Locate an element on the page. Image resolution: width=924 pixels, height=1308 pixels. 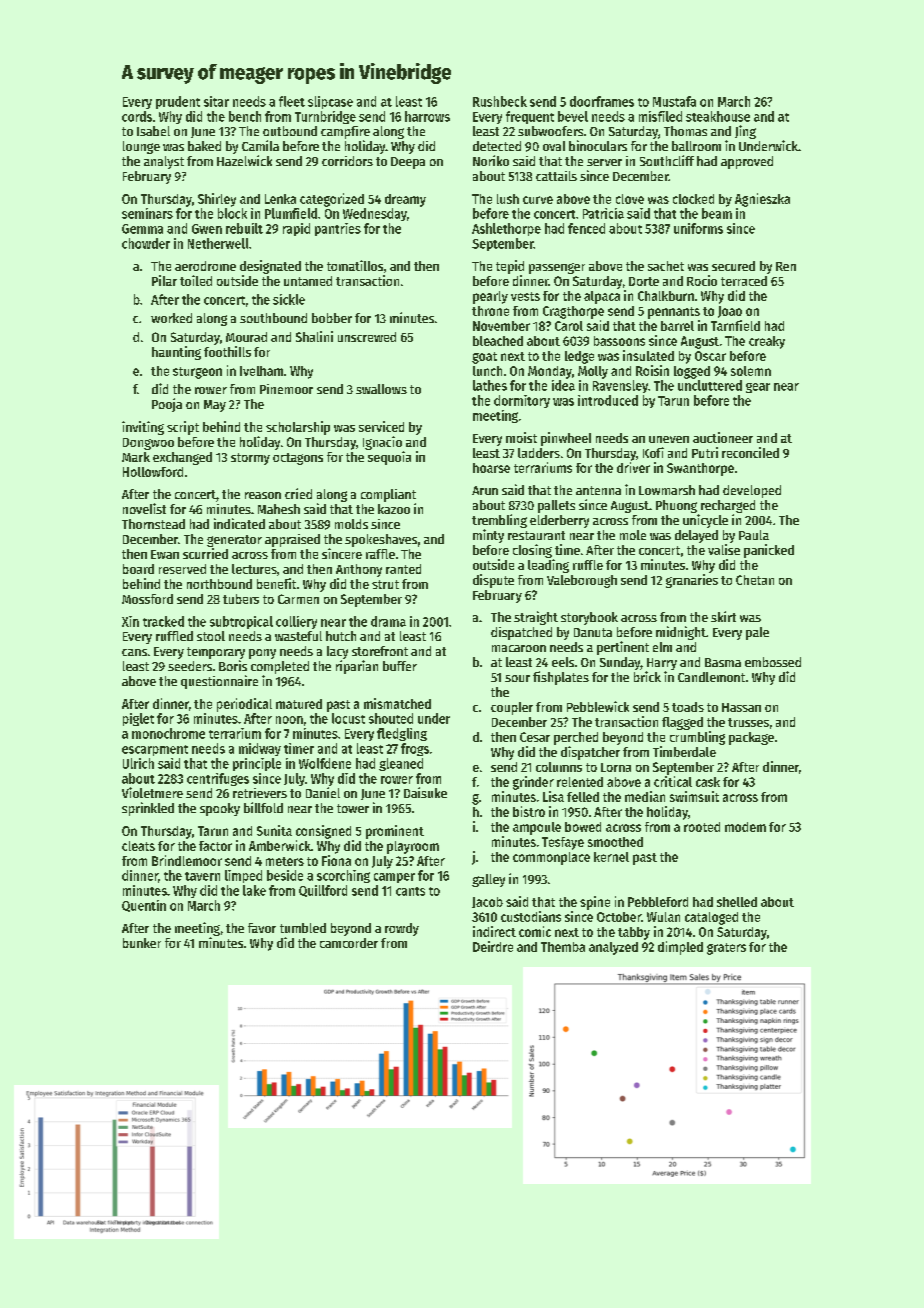
cleats is located at coordinates (138, 846).
